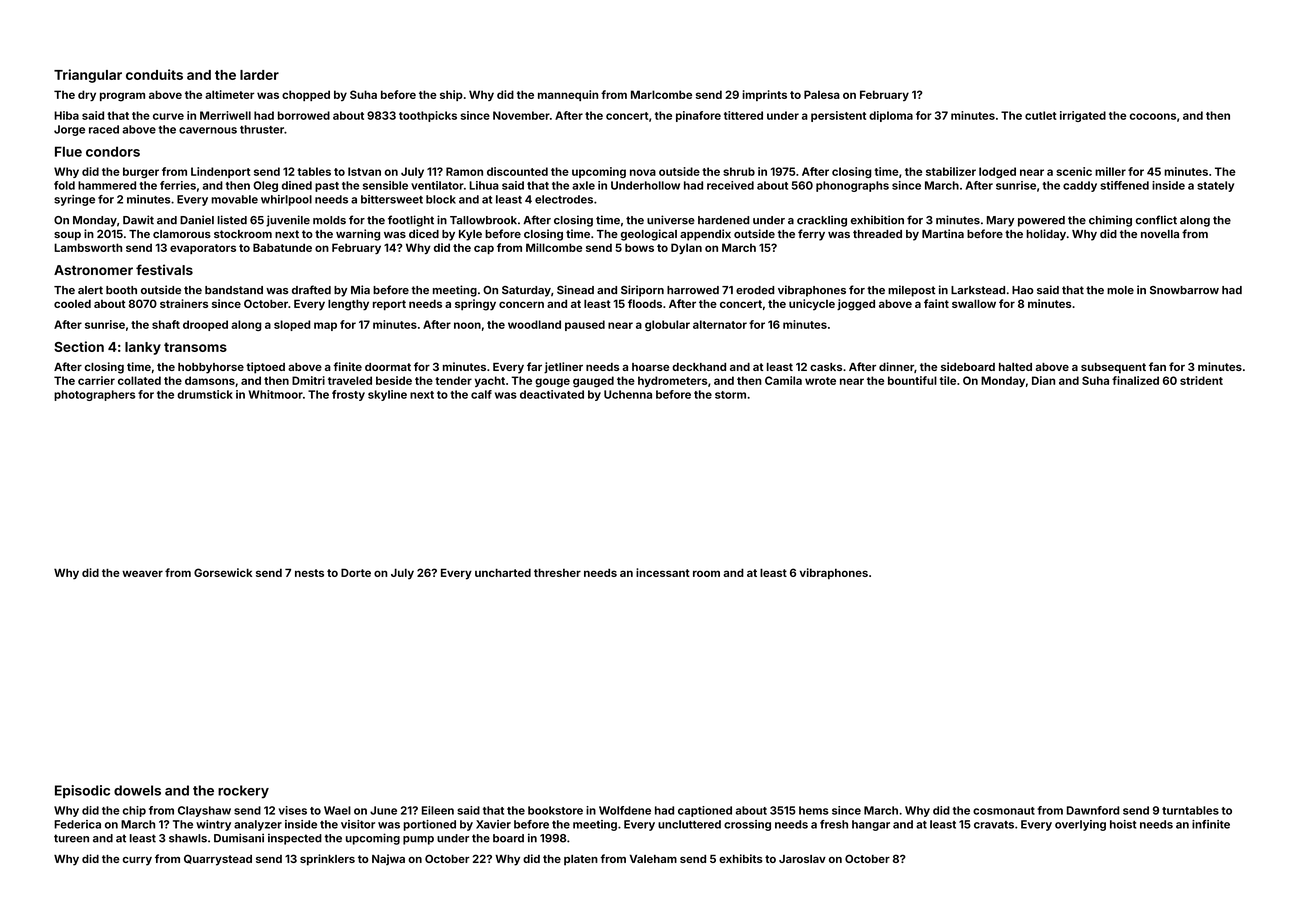  What do you see at coordinates (1123, 824) in the screenshot?
I see `hoist` at bounding box center [1123, 824].
